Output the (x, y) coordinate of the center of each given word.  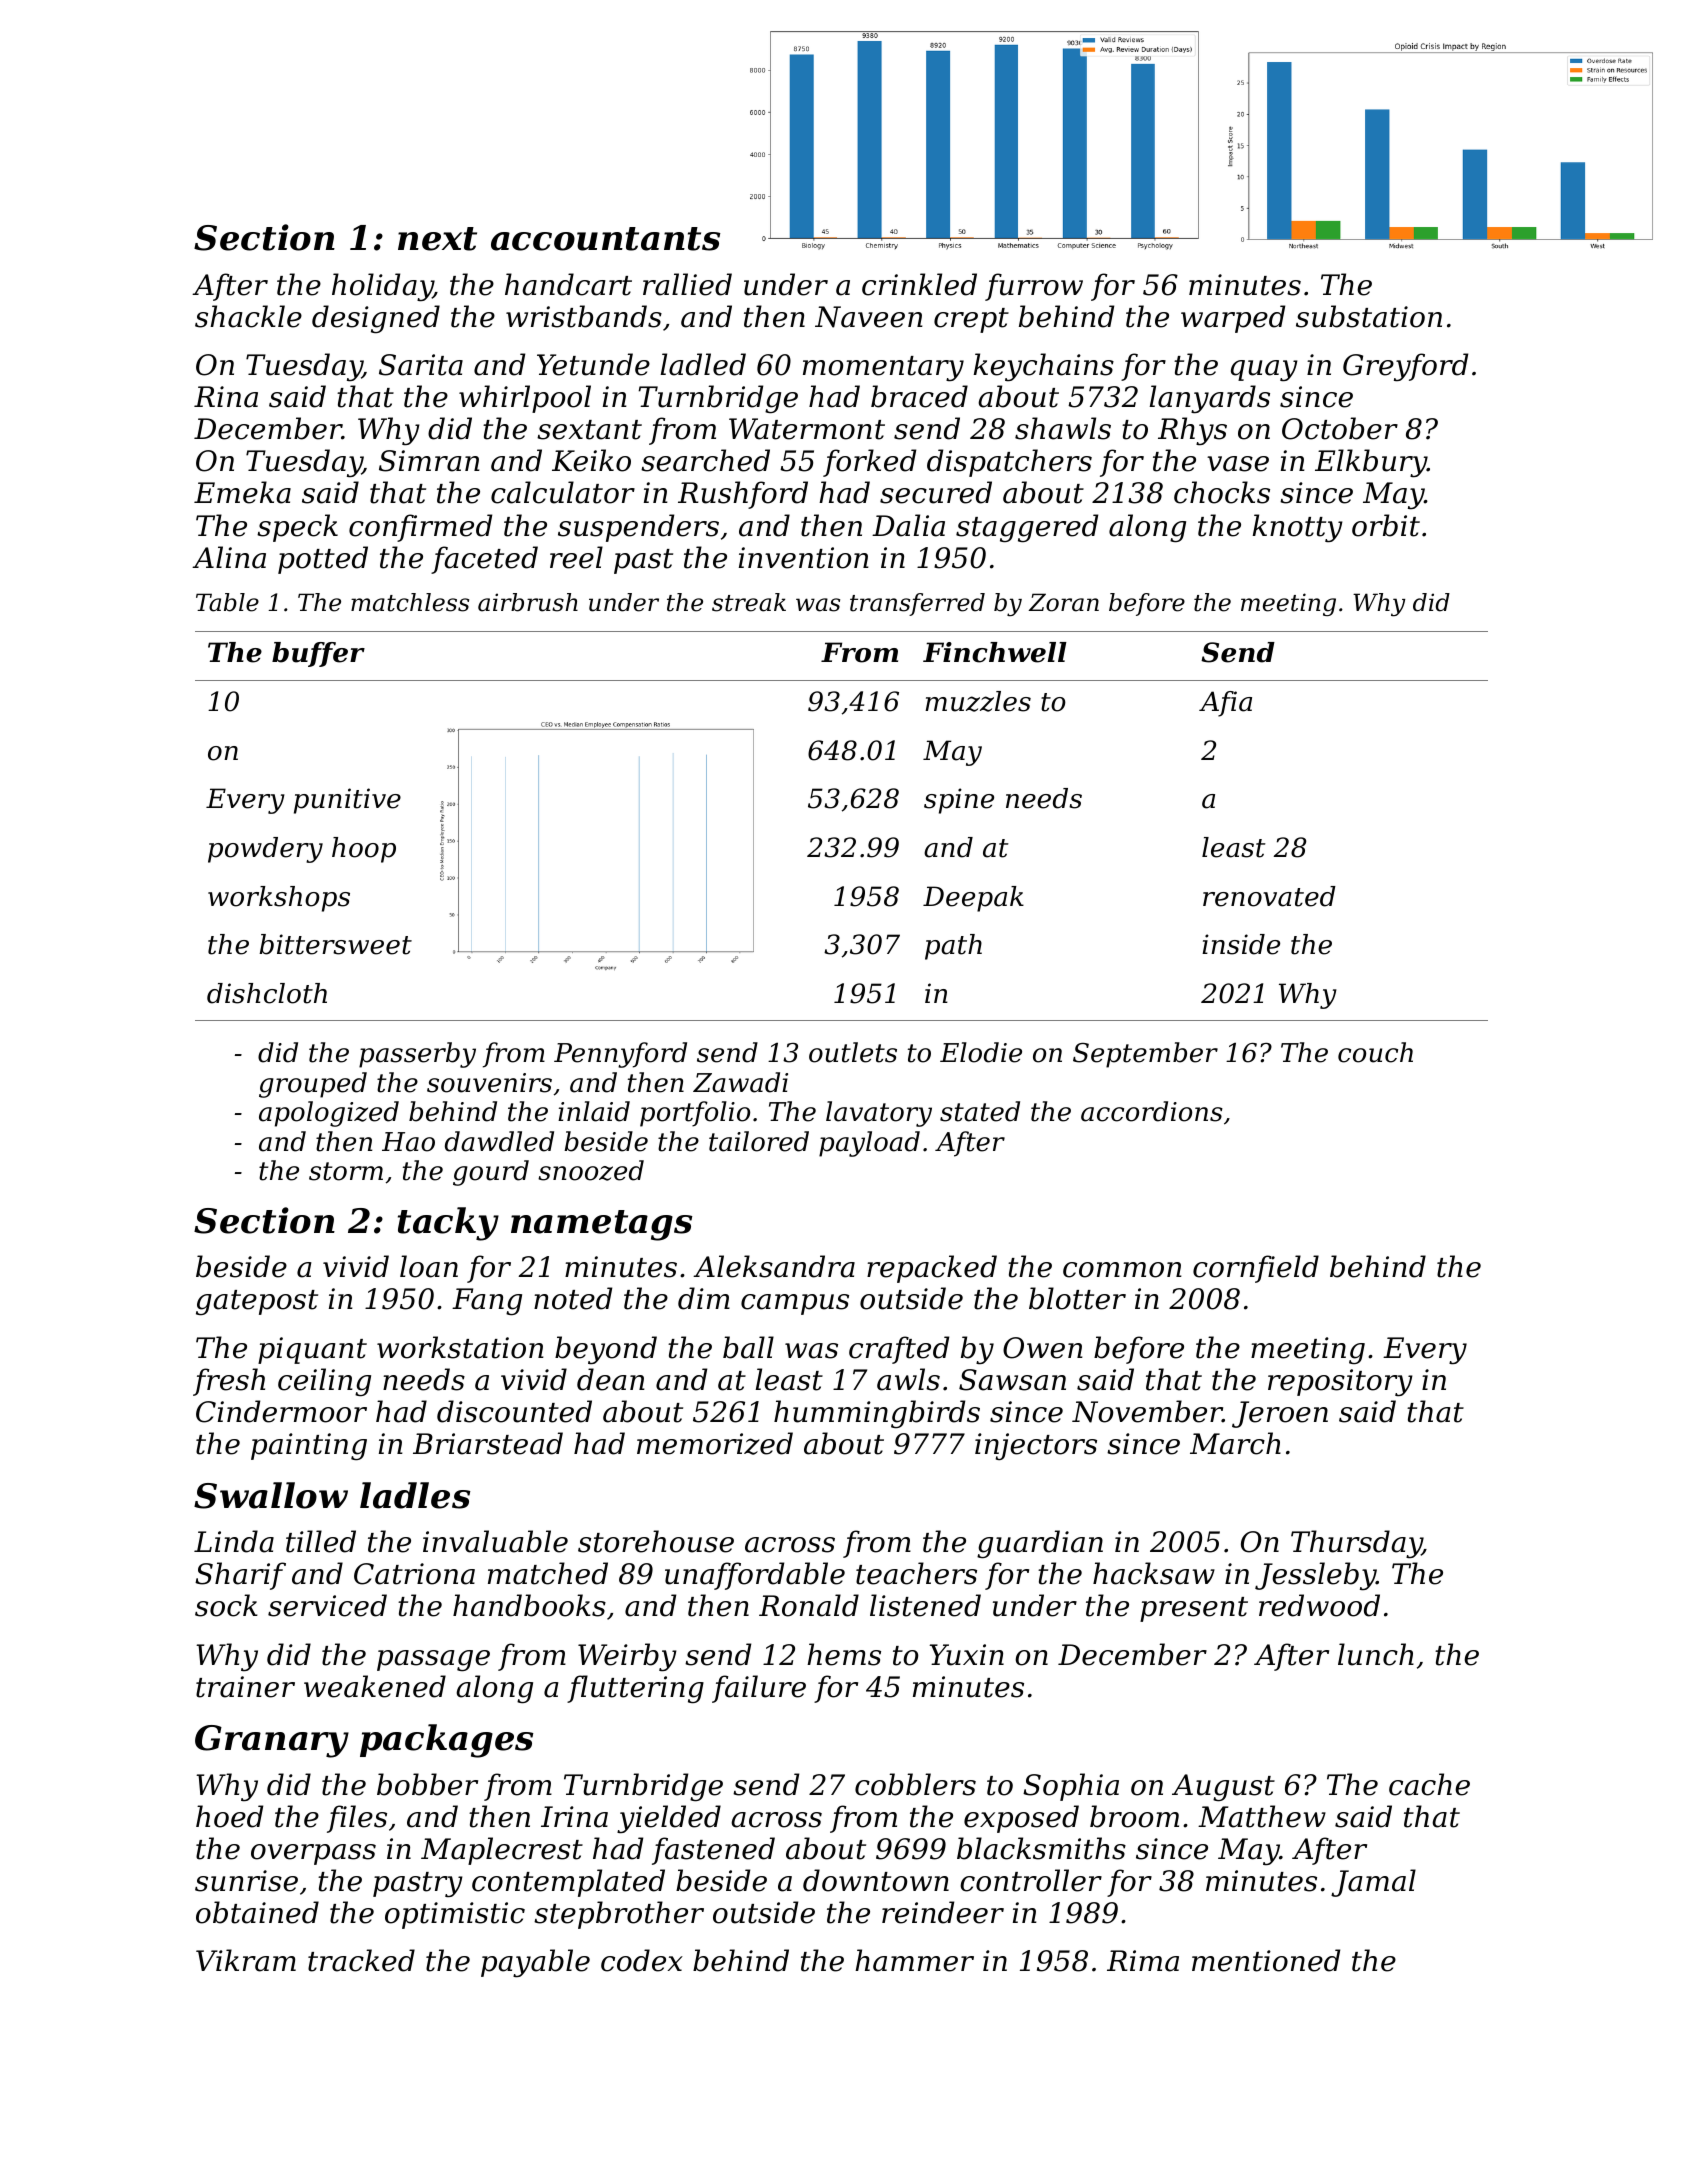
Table (227, 602)
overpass (313, 1854)
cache (1429, 1784)
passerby (417, 1055)
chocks (1222, 492)
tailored (759, 1141)
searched (705, 460)
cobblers (915, 1784)
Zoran (1063, 602)
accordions (1152, 1111)
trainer (245, 1687)
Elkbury (1371, 463)
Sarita (421, 365)
